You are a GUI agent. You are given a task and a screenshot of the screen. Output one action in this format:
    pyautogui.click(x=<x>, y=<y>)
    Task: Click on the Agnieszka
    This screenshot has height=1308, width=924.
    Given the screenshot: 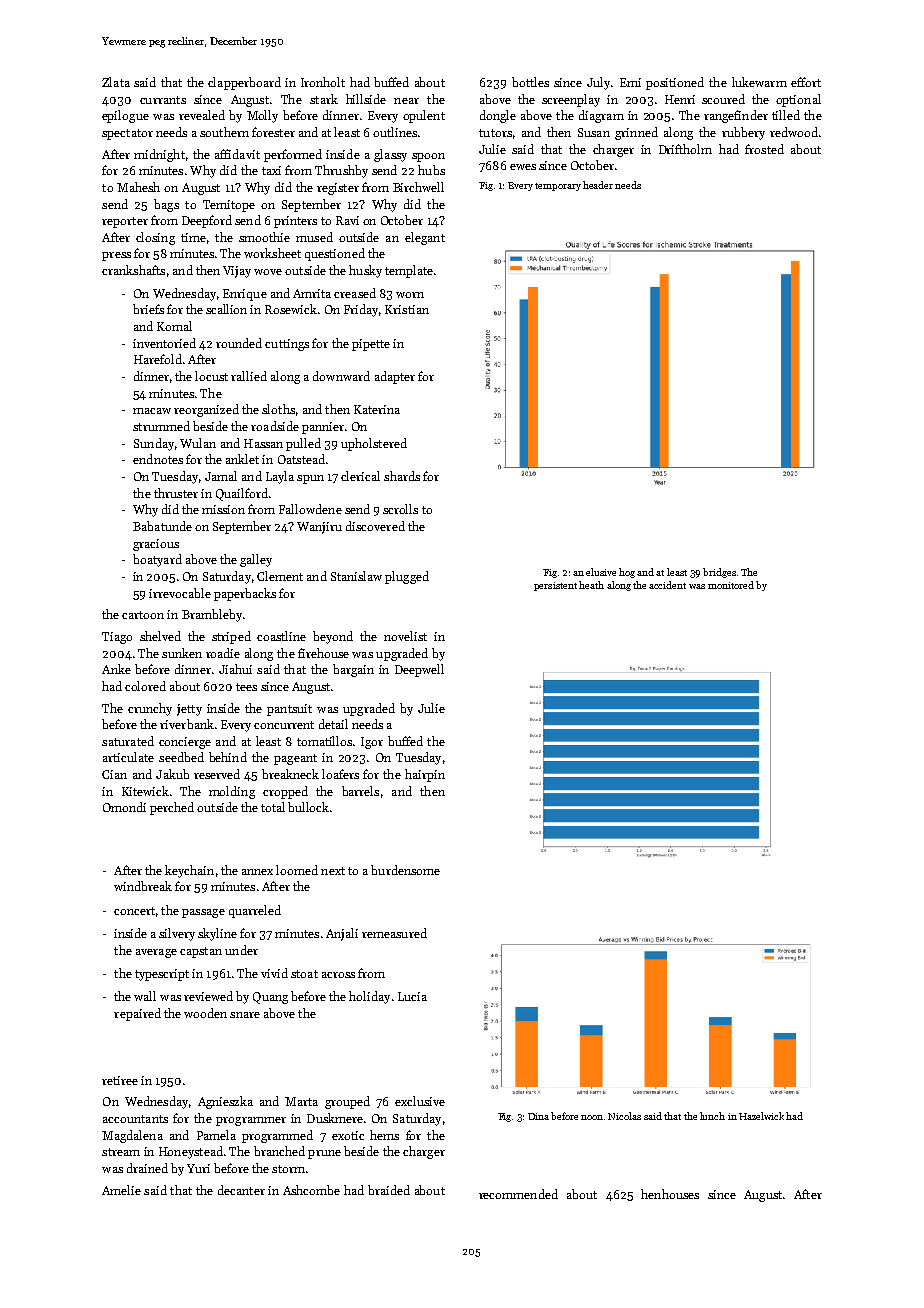 What is the action you would take?
    pyautogui.click(x=225, y=1102)
